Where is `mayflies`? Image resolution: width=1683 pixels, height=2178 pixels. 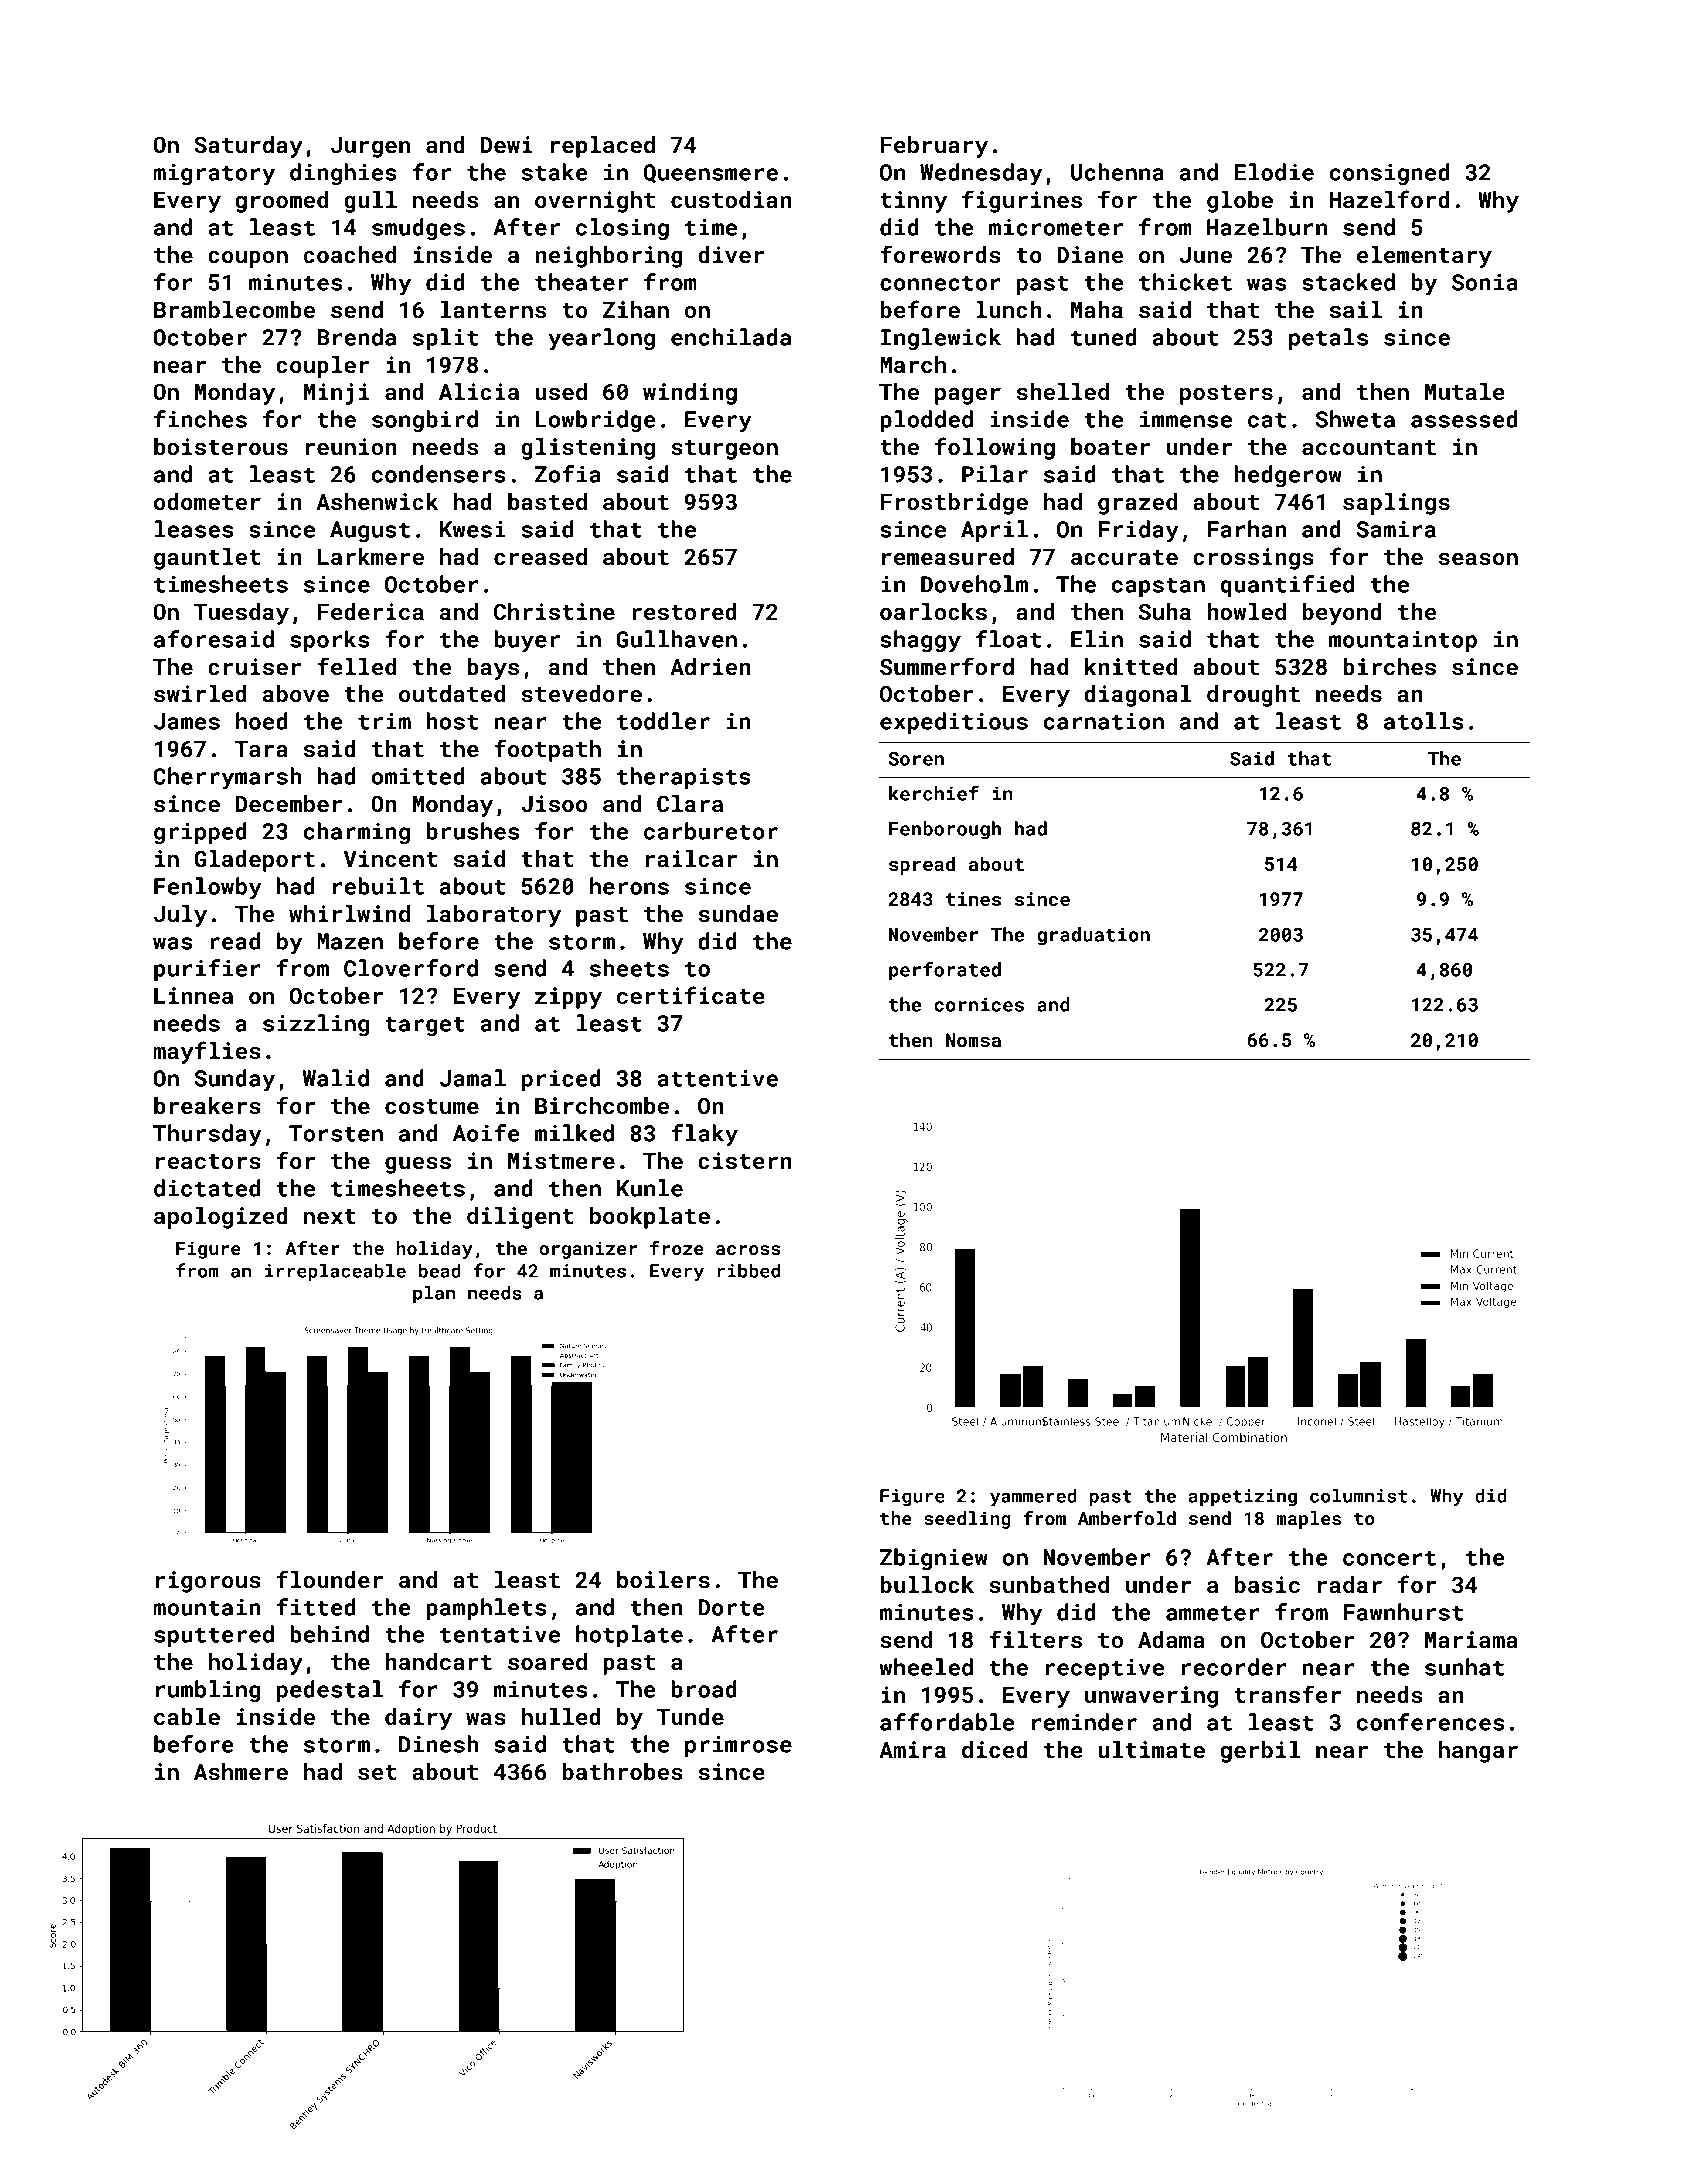 mayflies is located at coordinates (207, 1052).
